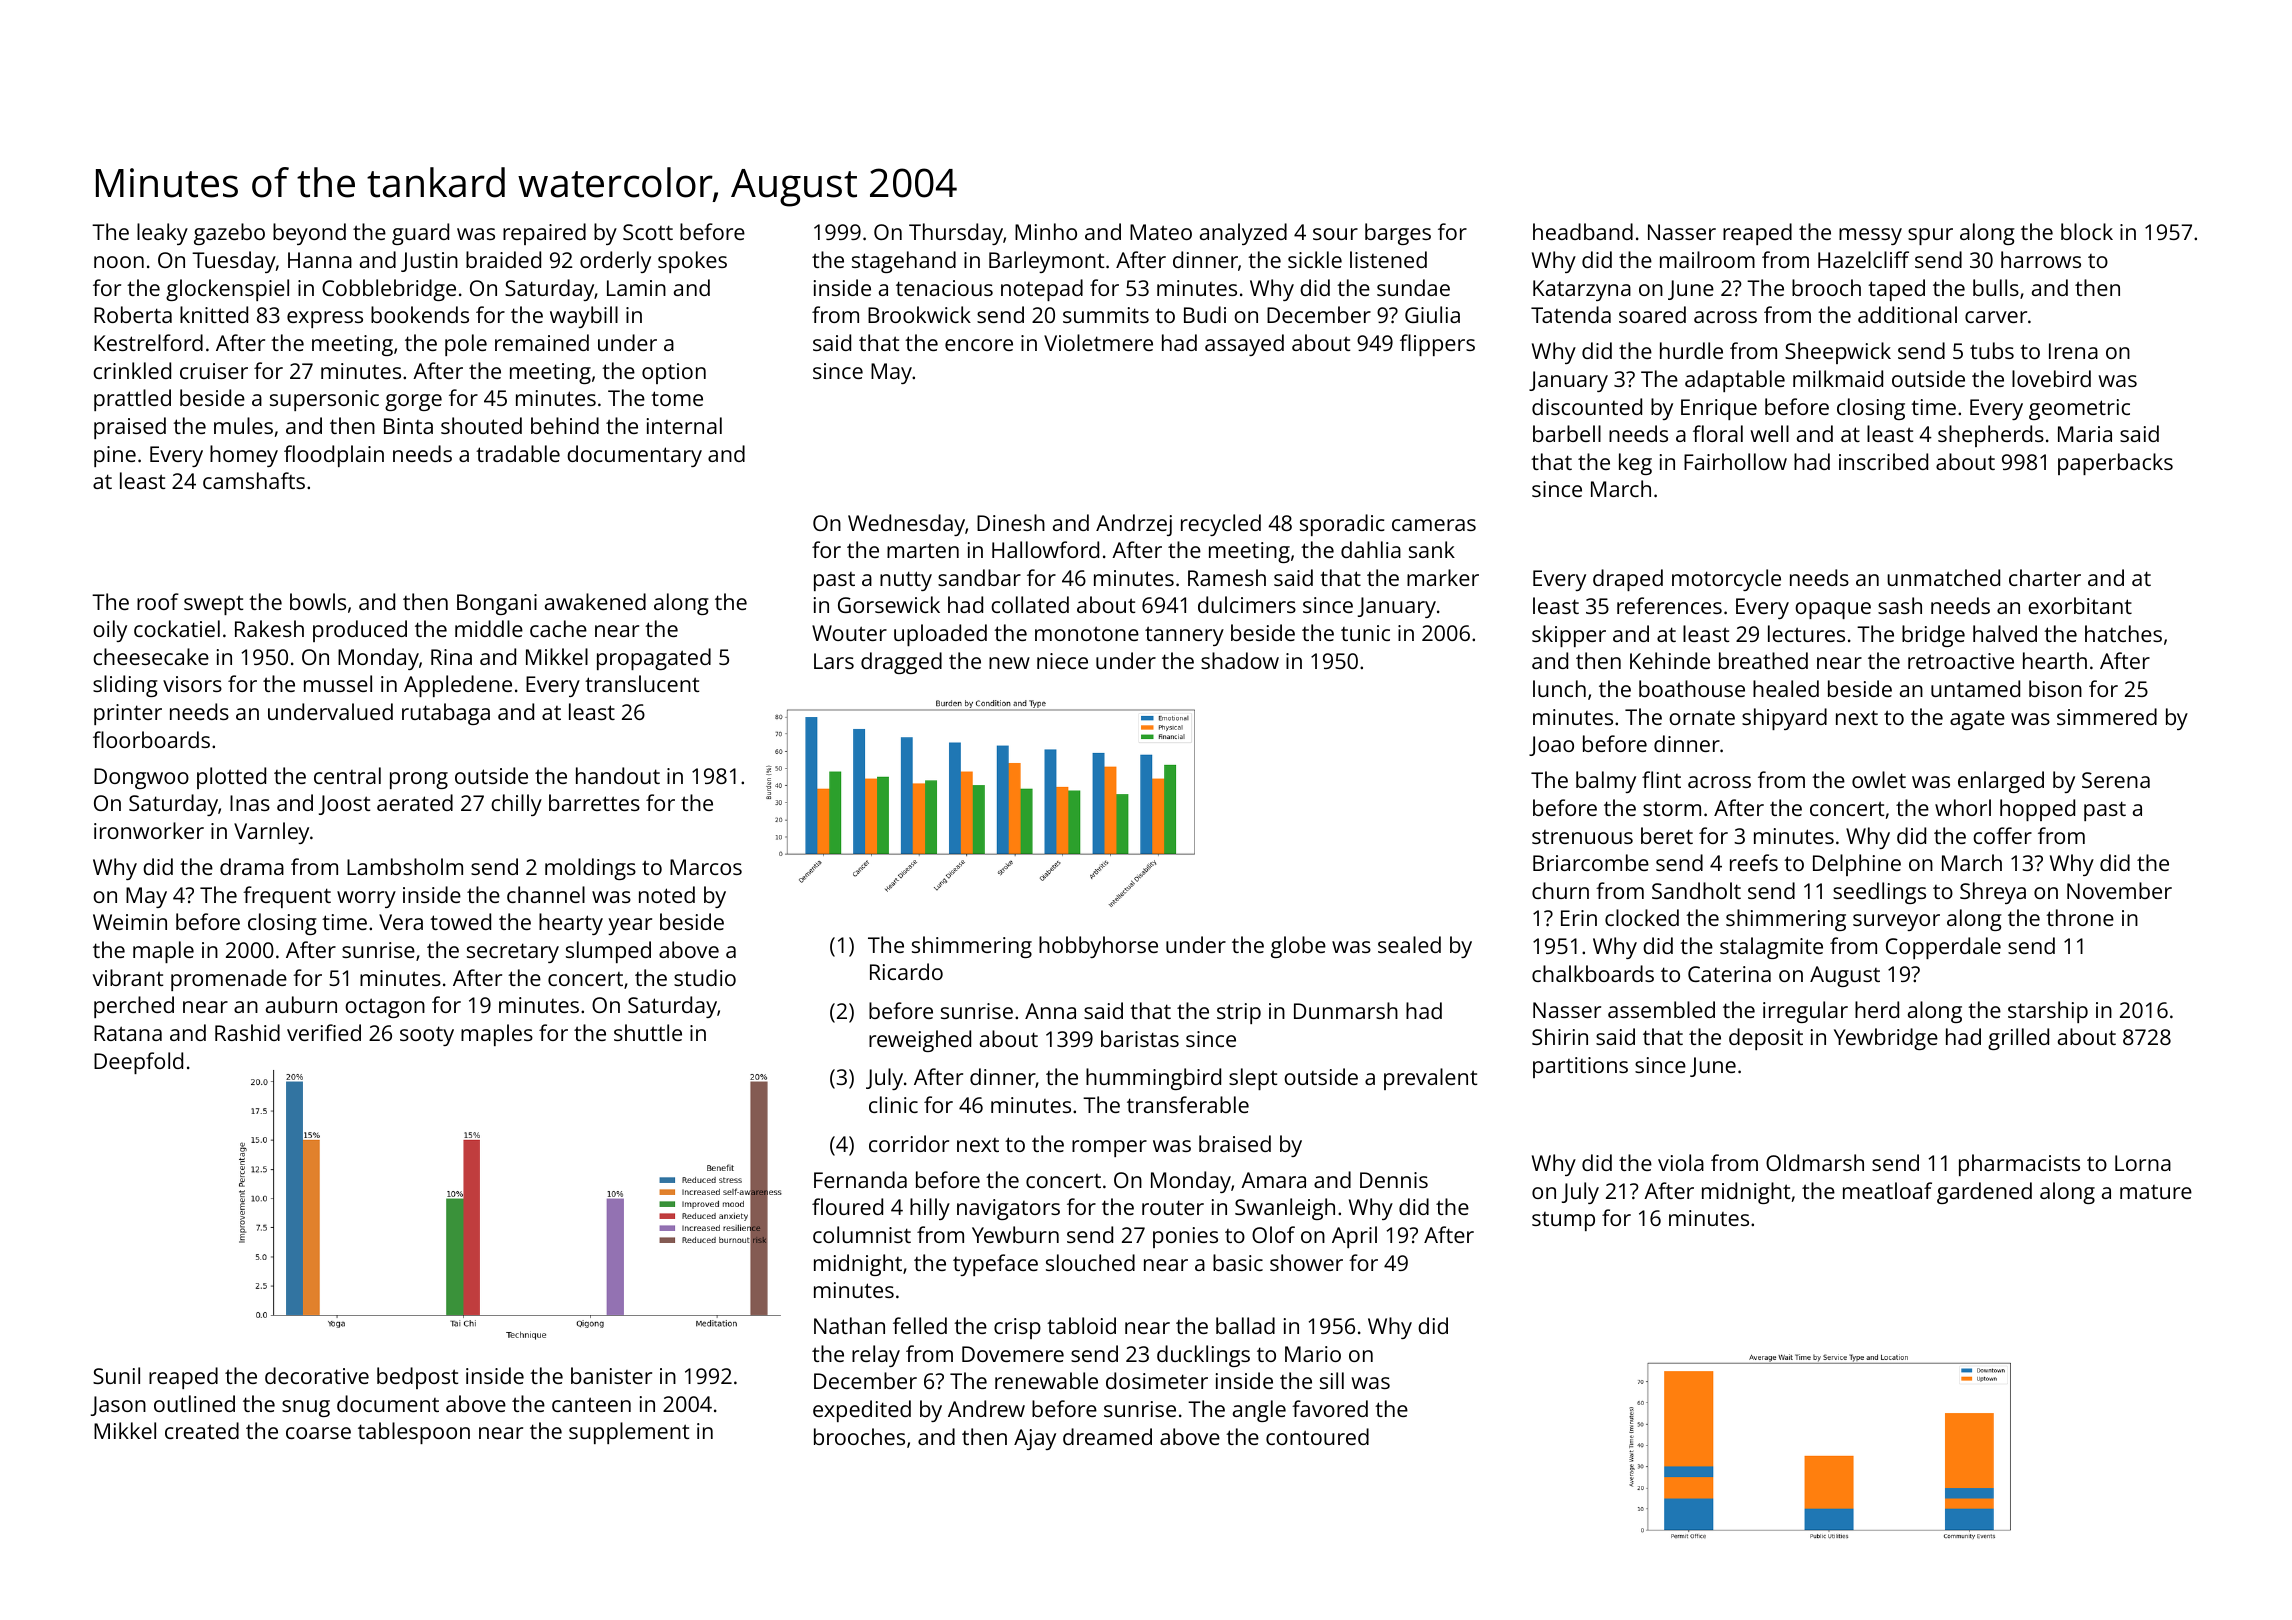 This page has width=2292, height=1620. I want to click on printer, so click(128, 714).
